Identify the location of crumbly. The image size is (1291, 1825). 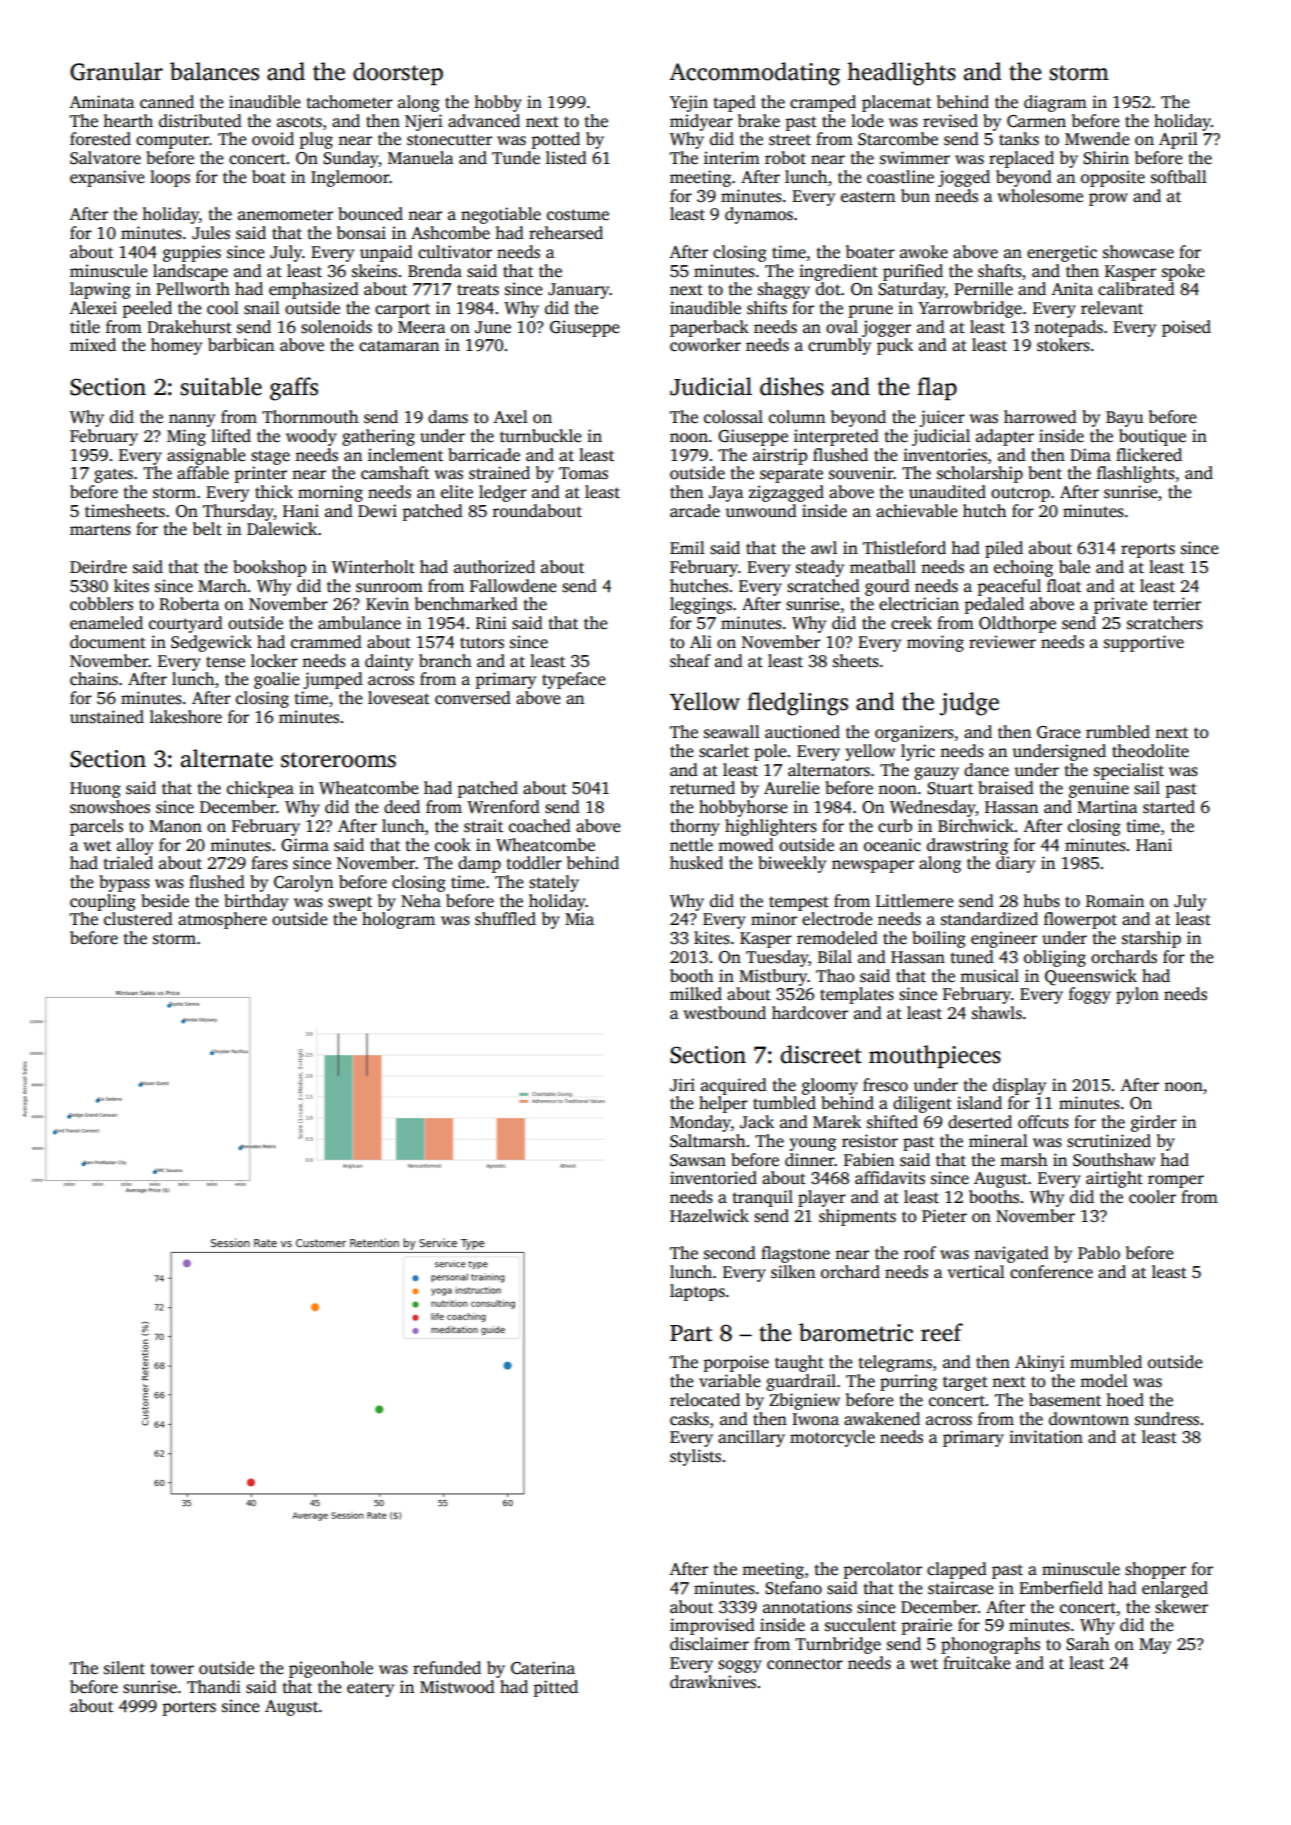
(839, 346).
